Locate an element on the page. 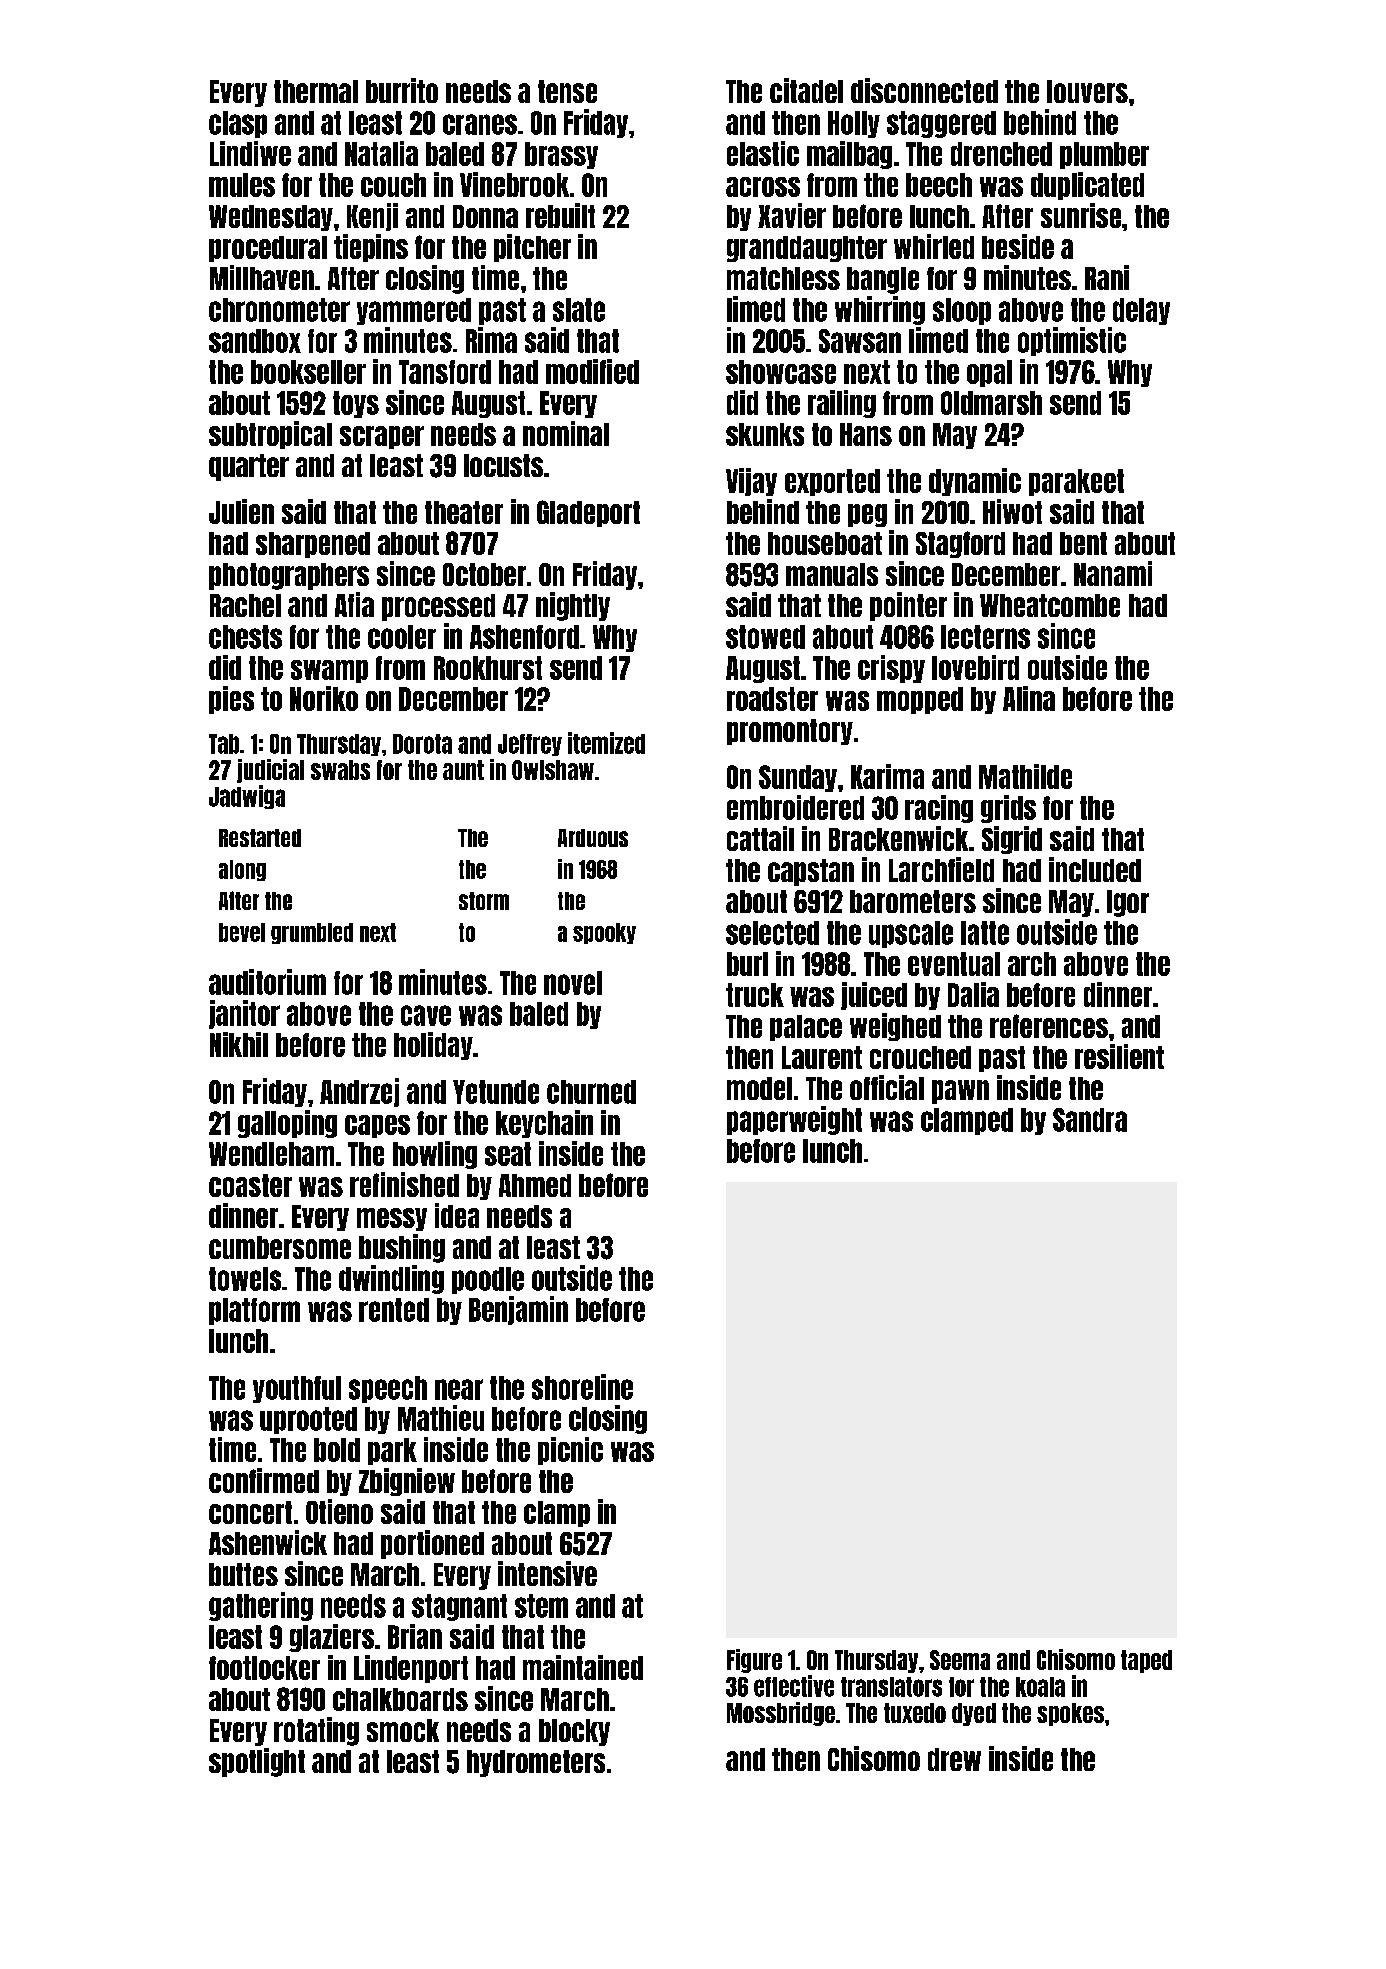  Arduous is located at coordinates (593, 838).
